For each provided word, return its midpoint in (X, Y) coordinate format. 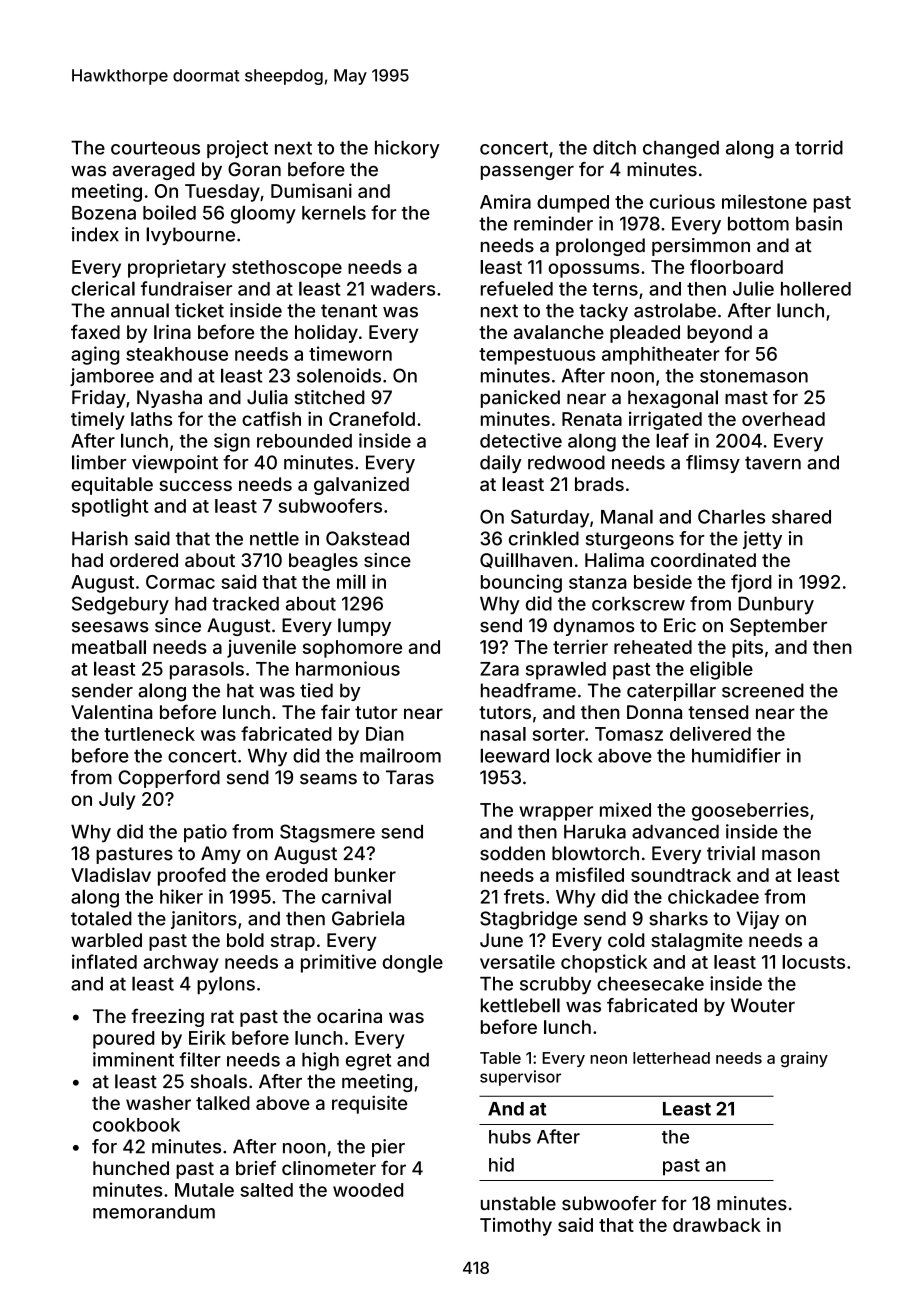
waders (403, 289)
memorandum (154, 1212)
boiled (169, 212)
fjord (751, 583)
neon (608, 1059)
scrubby (555, 986)
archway (181, 964)
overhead (783, 419)
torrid (819, 147)
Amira (505, 201)
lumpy (364, 627)
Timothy (516, 1227)
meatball (109, 647)
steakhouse (177, 354)
